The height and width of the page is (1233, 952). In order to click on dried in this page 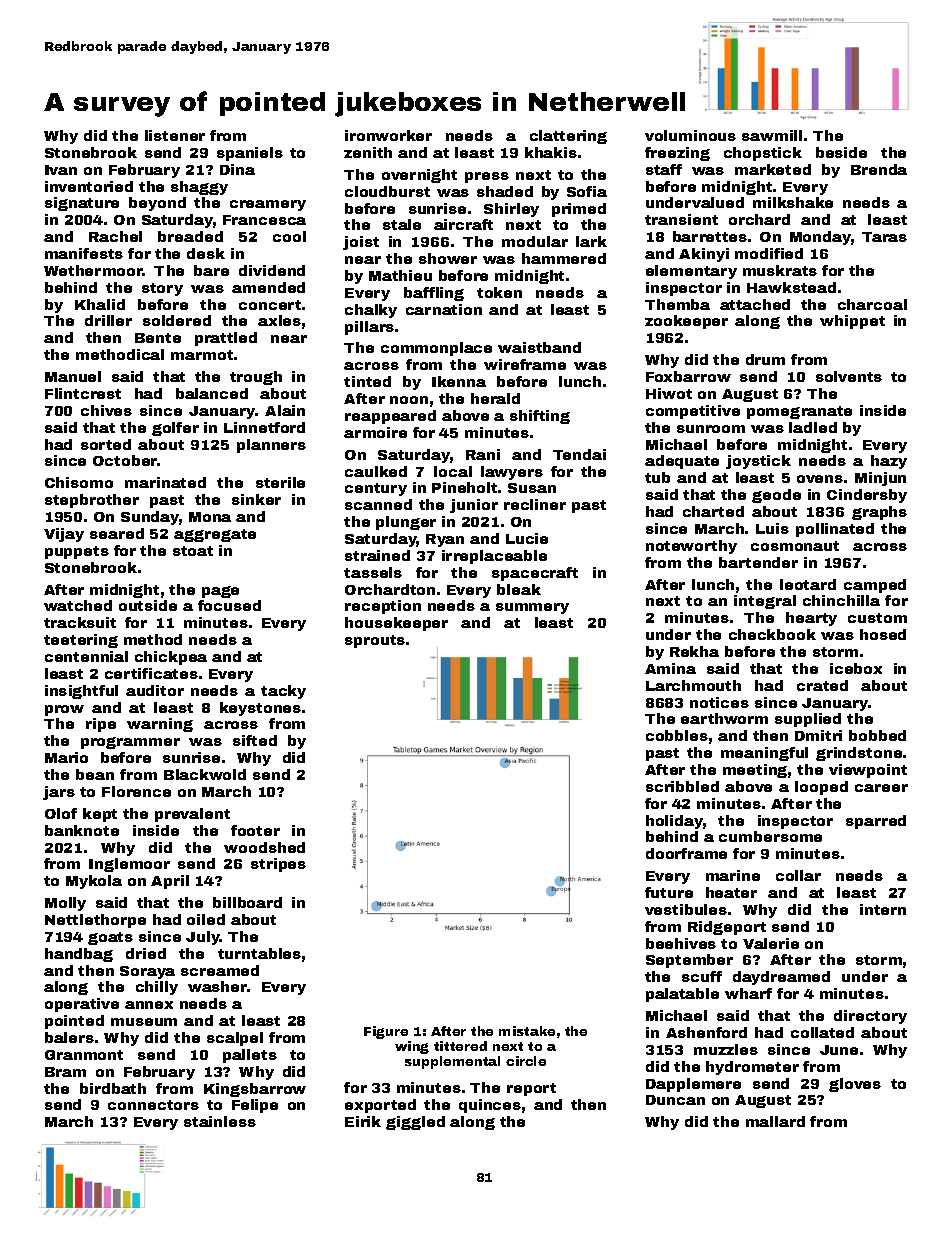, I will do `click(146, 953)`.
